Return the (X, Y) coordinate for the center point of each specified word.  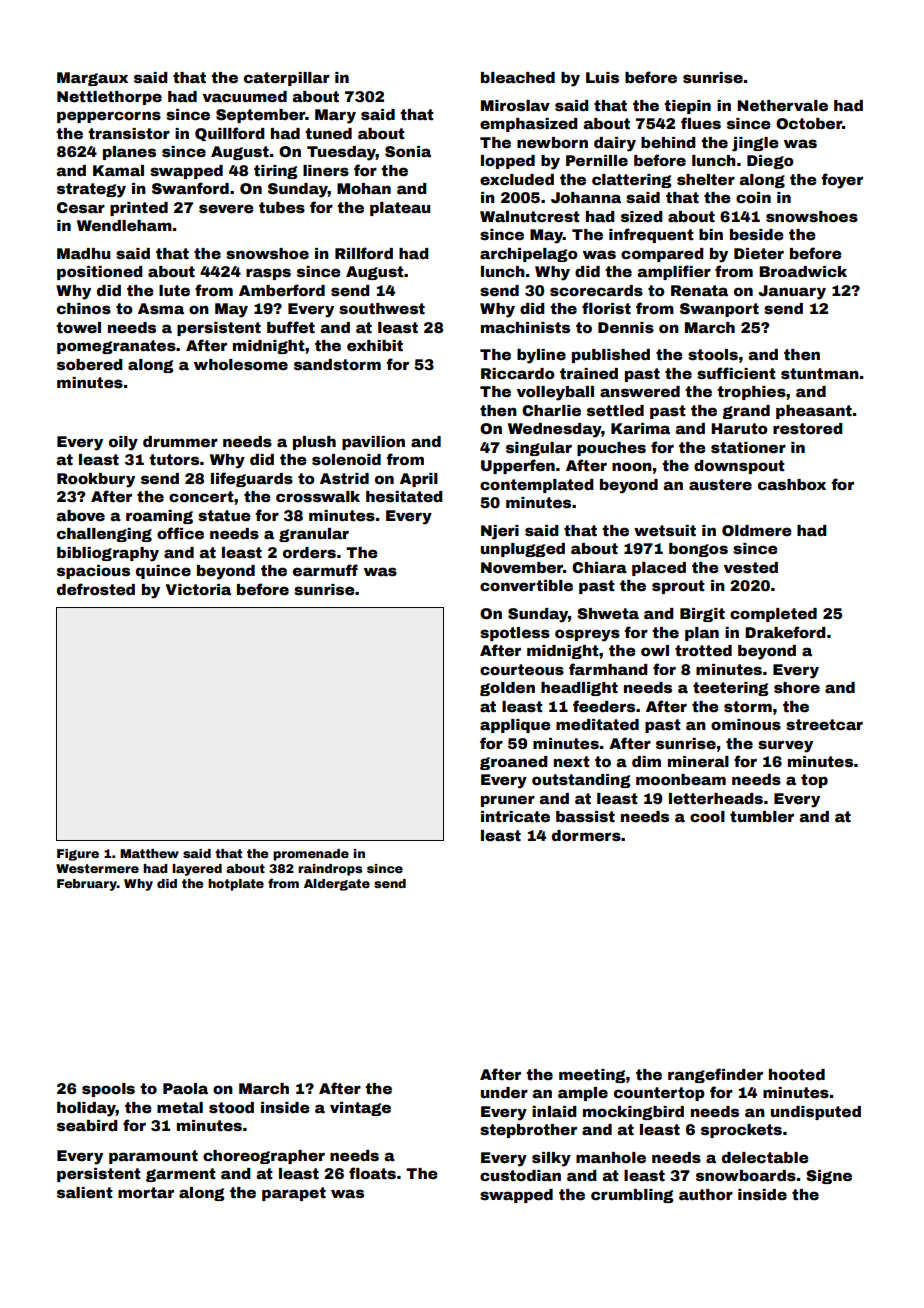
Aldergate (337, 885)
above (80, 515)
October (809, 123)
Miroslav (515, 105)
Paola (185, 1088)
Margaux (92, 79)
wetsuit (665, 530)
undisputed (816, 1113)
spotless (515, 634)
